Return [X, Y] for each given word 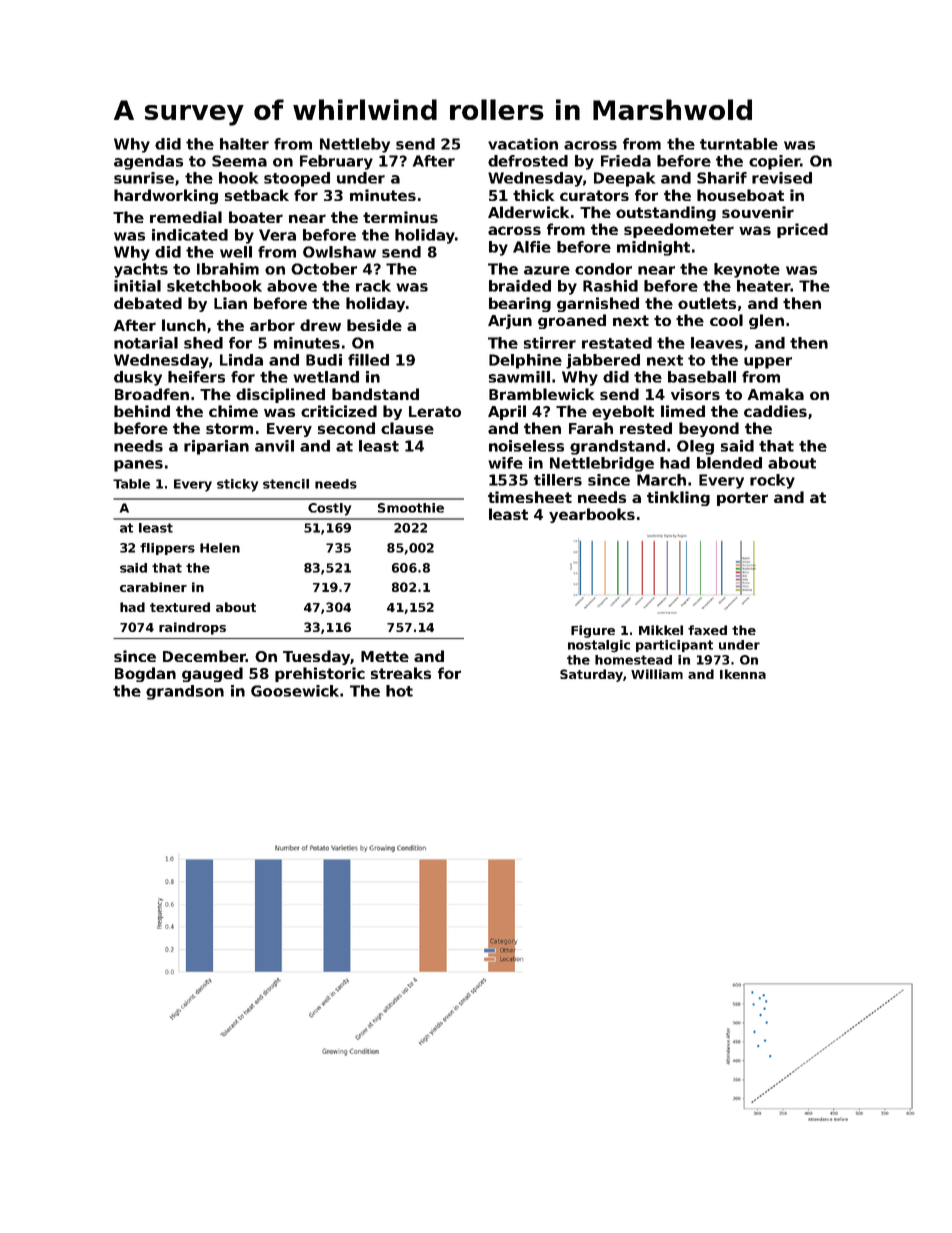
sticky [237, 485]
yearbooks [592, 515]
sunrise [144, 178]
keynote [747, 270]
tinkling [678, 498]
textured [180, 607]
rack [373, 286]
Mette [385, 656]
